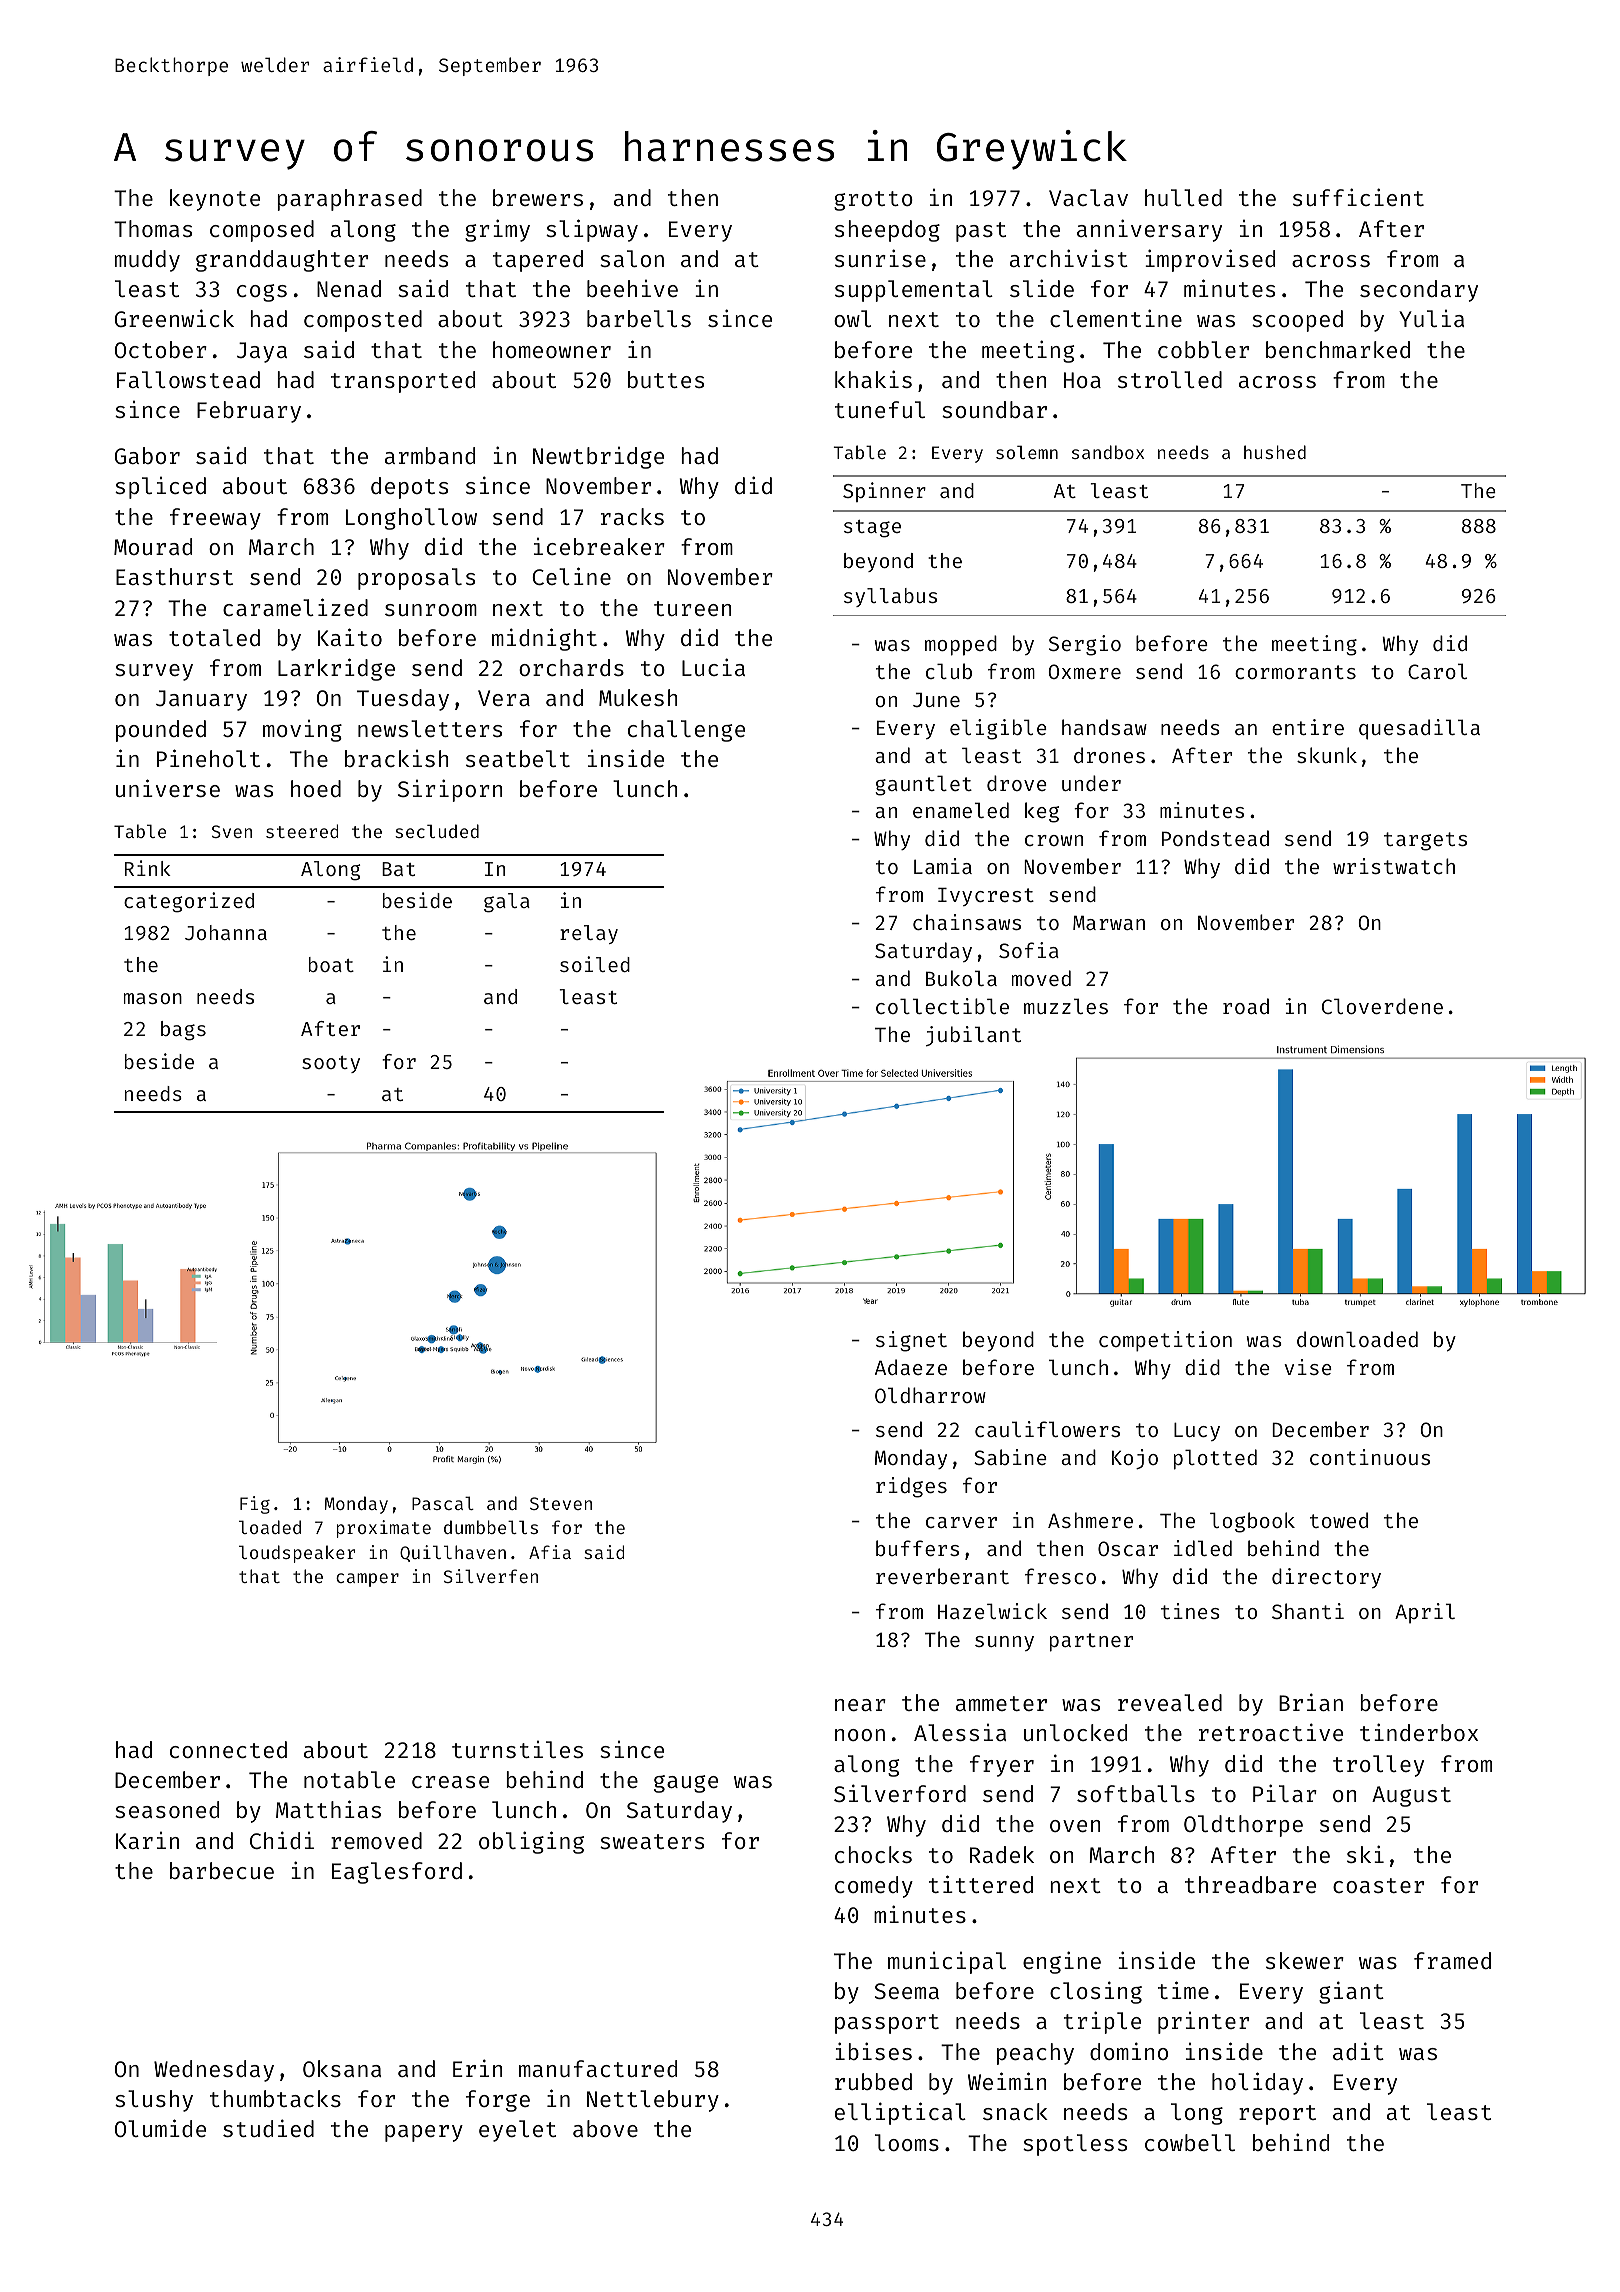 The height and width of the screenshot is (2292, 1620). Describe the element at coordinates (538, 197) in the screenshot. I see `brewers` at that location.
